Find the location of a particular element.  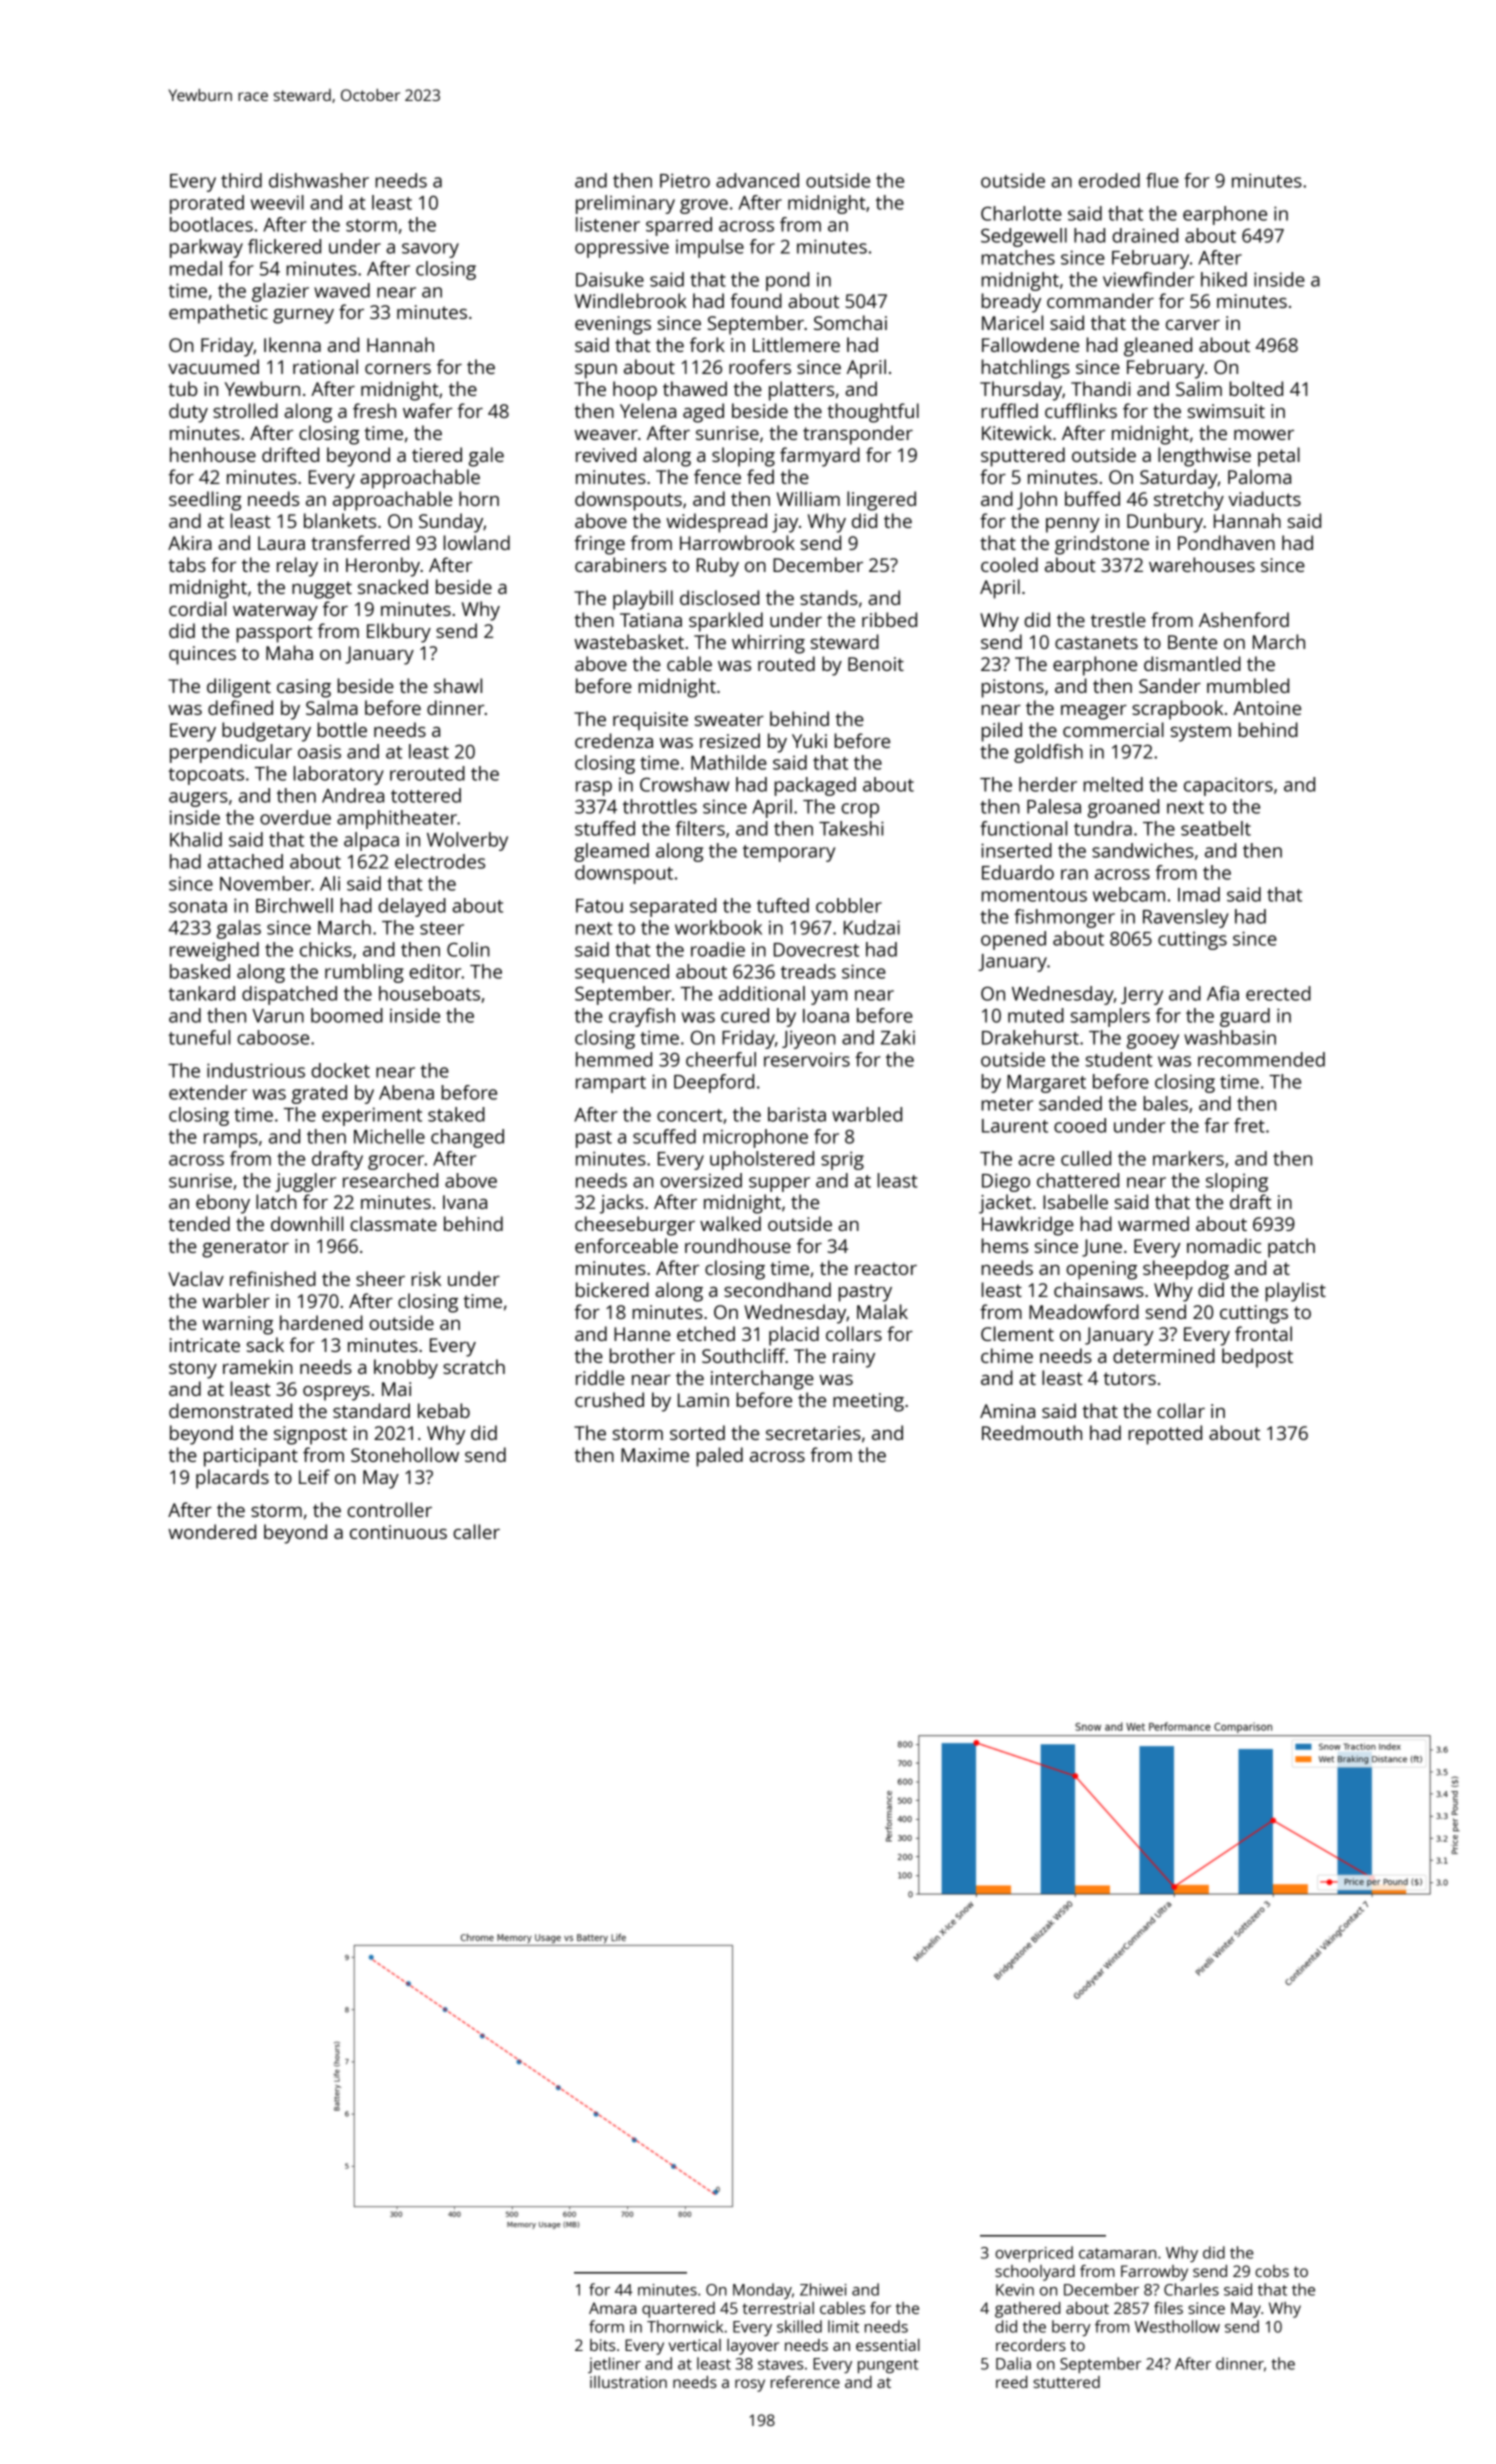

schoolyard is located at coordinates (1035, 2273).
